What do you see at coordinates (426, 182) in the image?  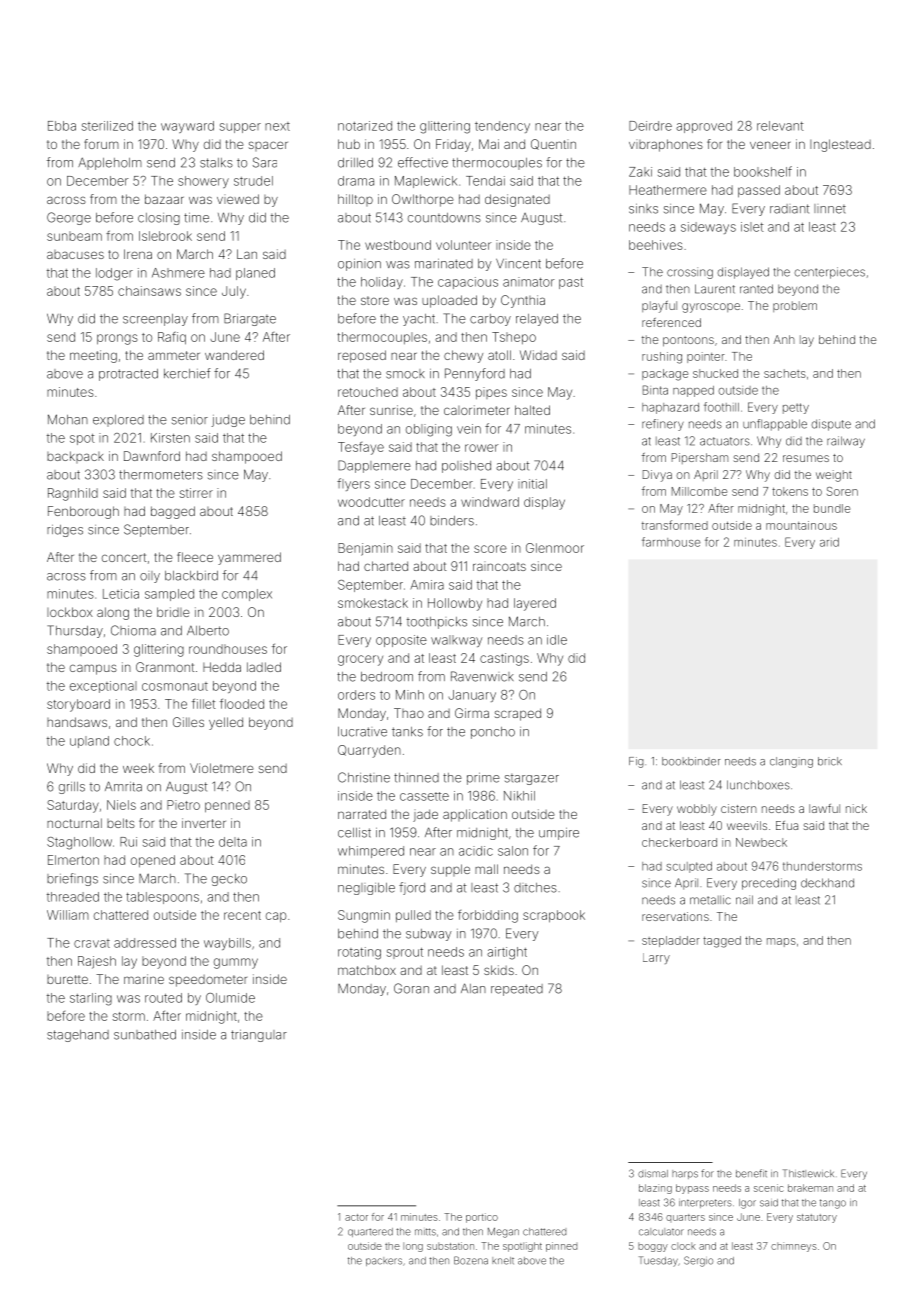 I see `Maplewick` at bounding box center [426, 182].
